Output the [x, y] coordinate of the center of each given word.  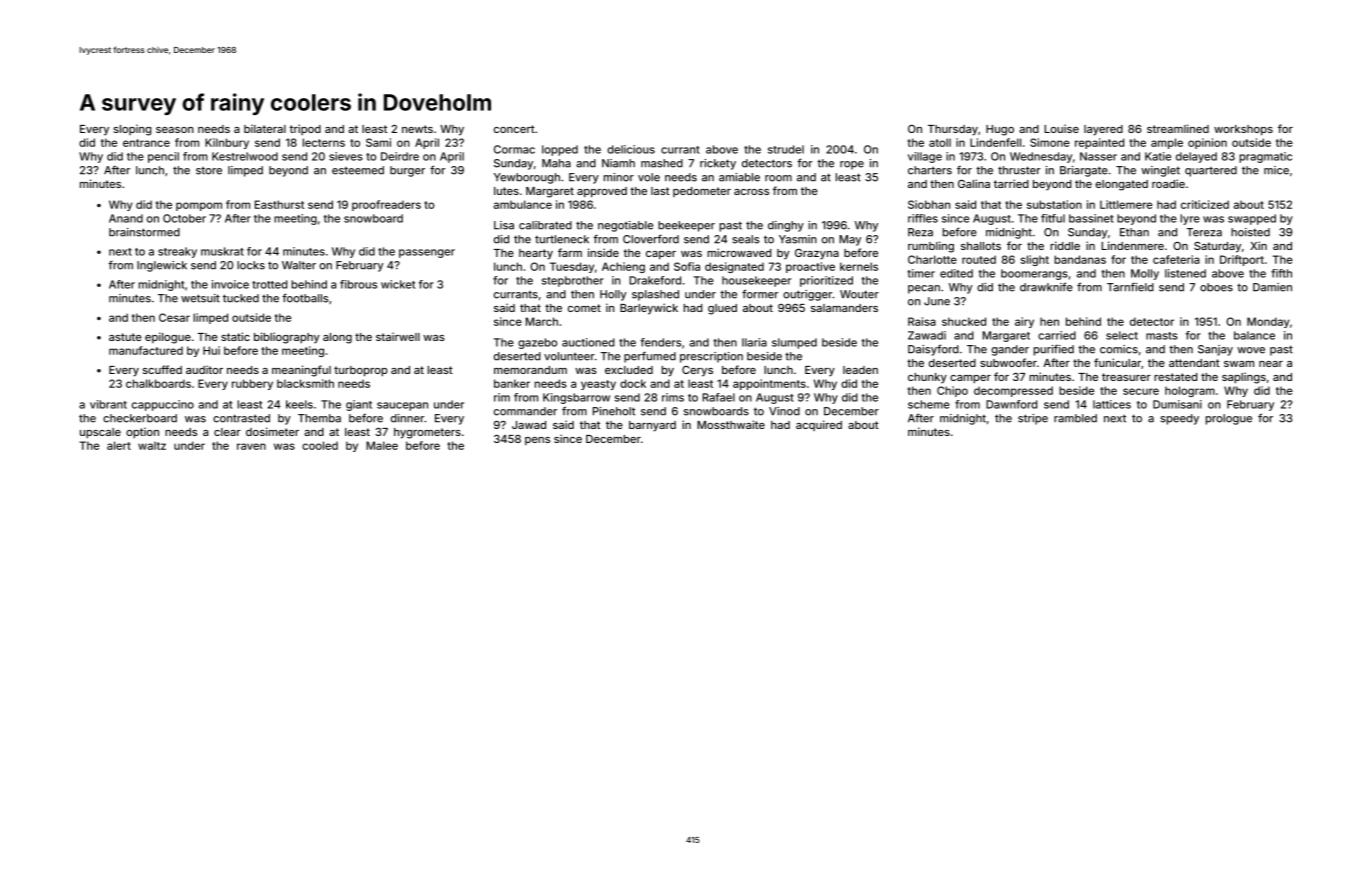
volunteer [569, 356]
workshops [1243, 130]
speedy [1179, 419]
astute [125, 337]
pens [537, 441]
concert [514, 129]
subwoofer [1008, 362]
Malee [382, 445]
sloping [132, 130]
